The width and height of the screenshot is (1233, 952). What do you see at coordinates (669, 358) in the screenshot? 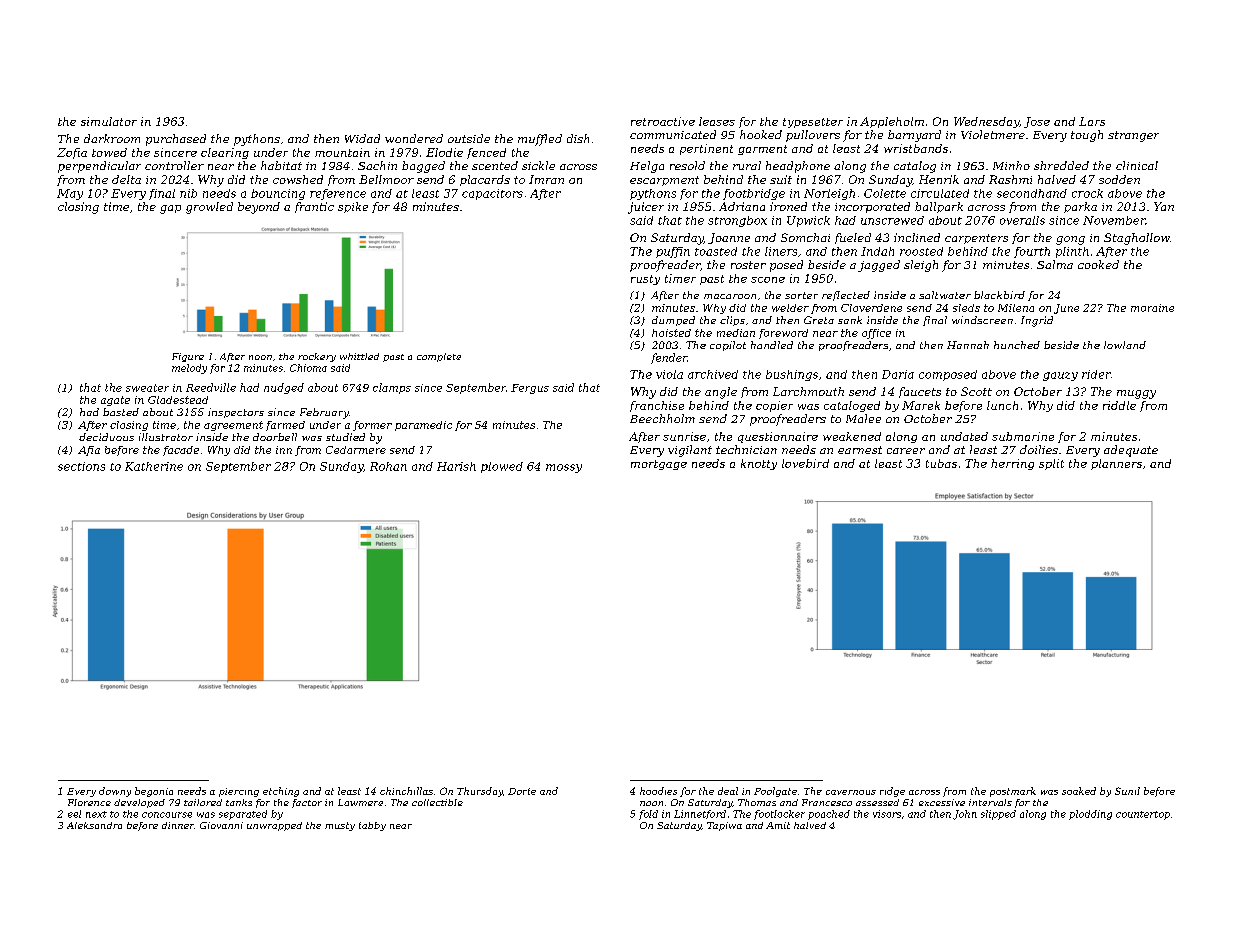
I see `fender` at bounding box center [669, 358].
